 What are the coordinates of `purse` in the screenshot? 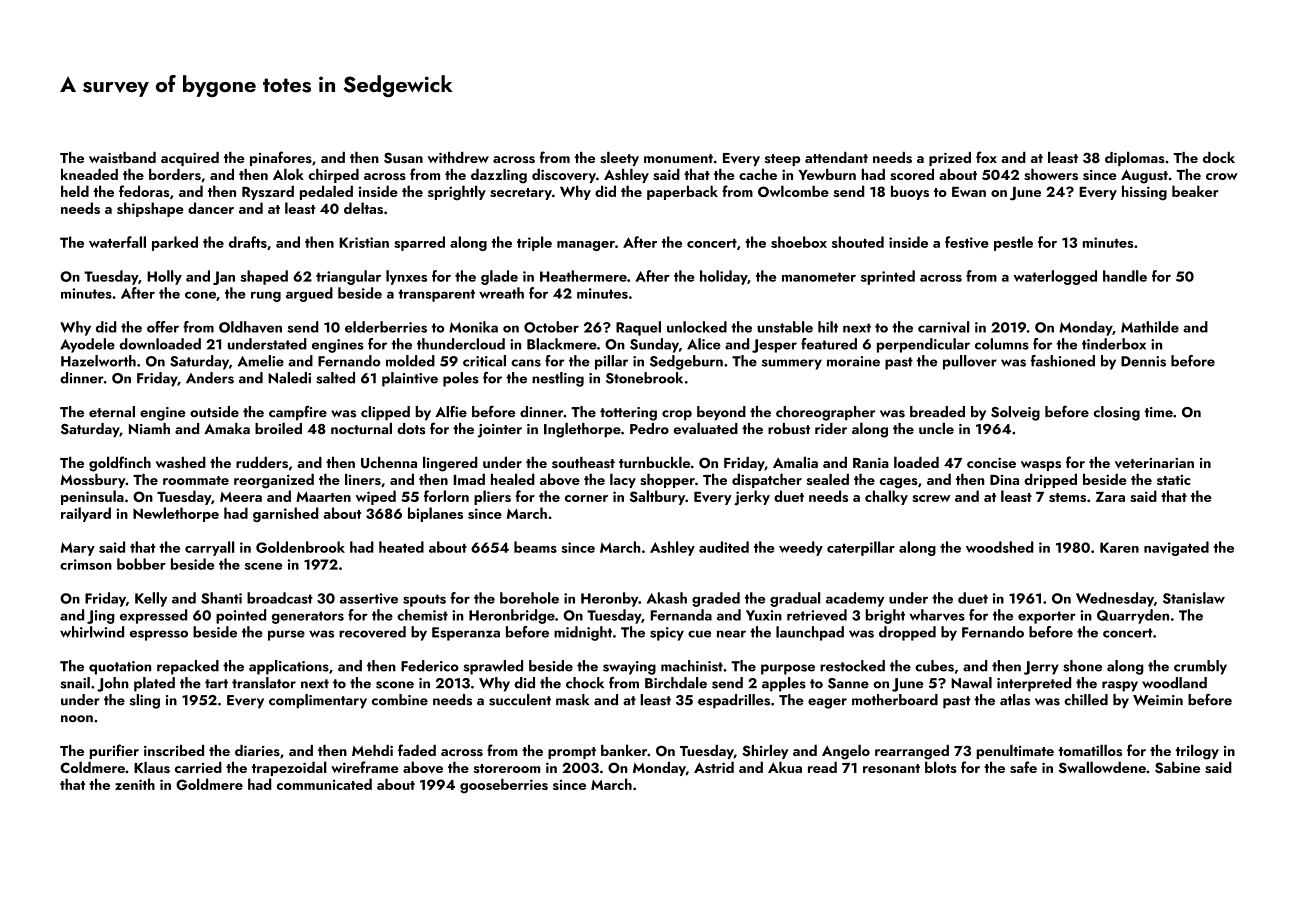 It's located at (286, 635).
